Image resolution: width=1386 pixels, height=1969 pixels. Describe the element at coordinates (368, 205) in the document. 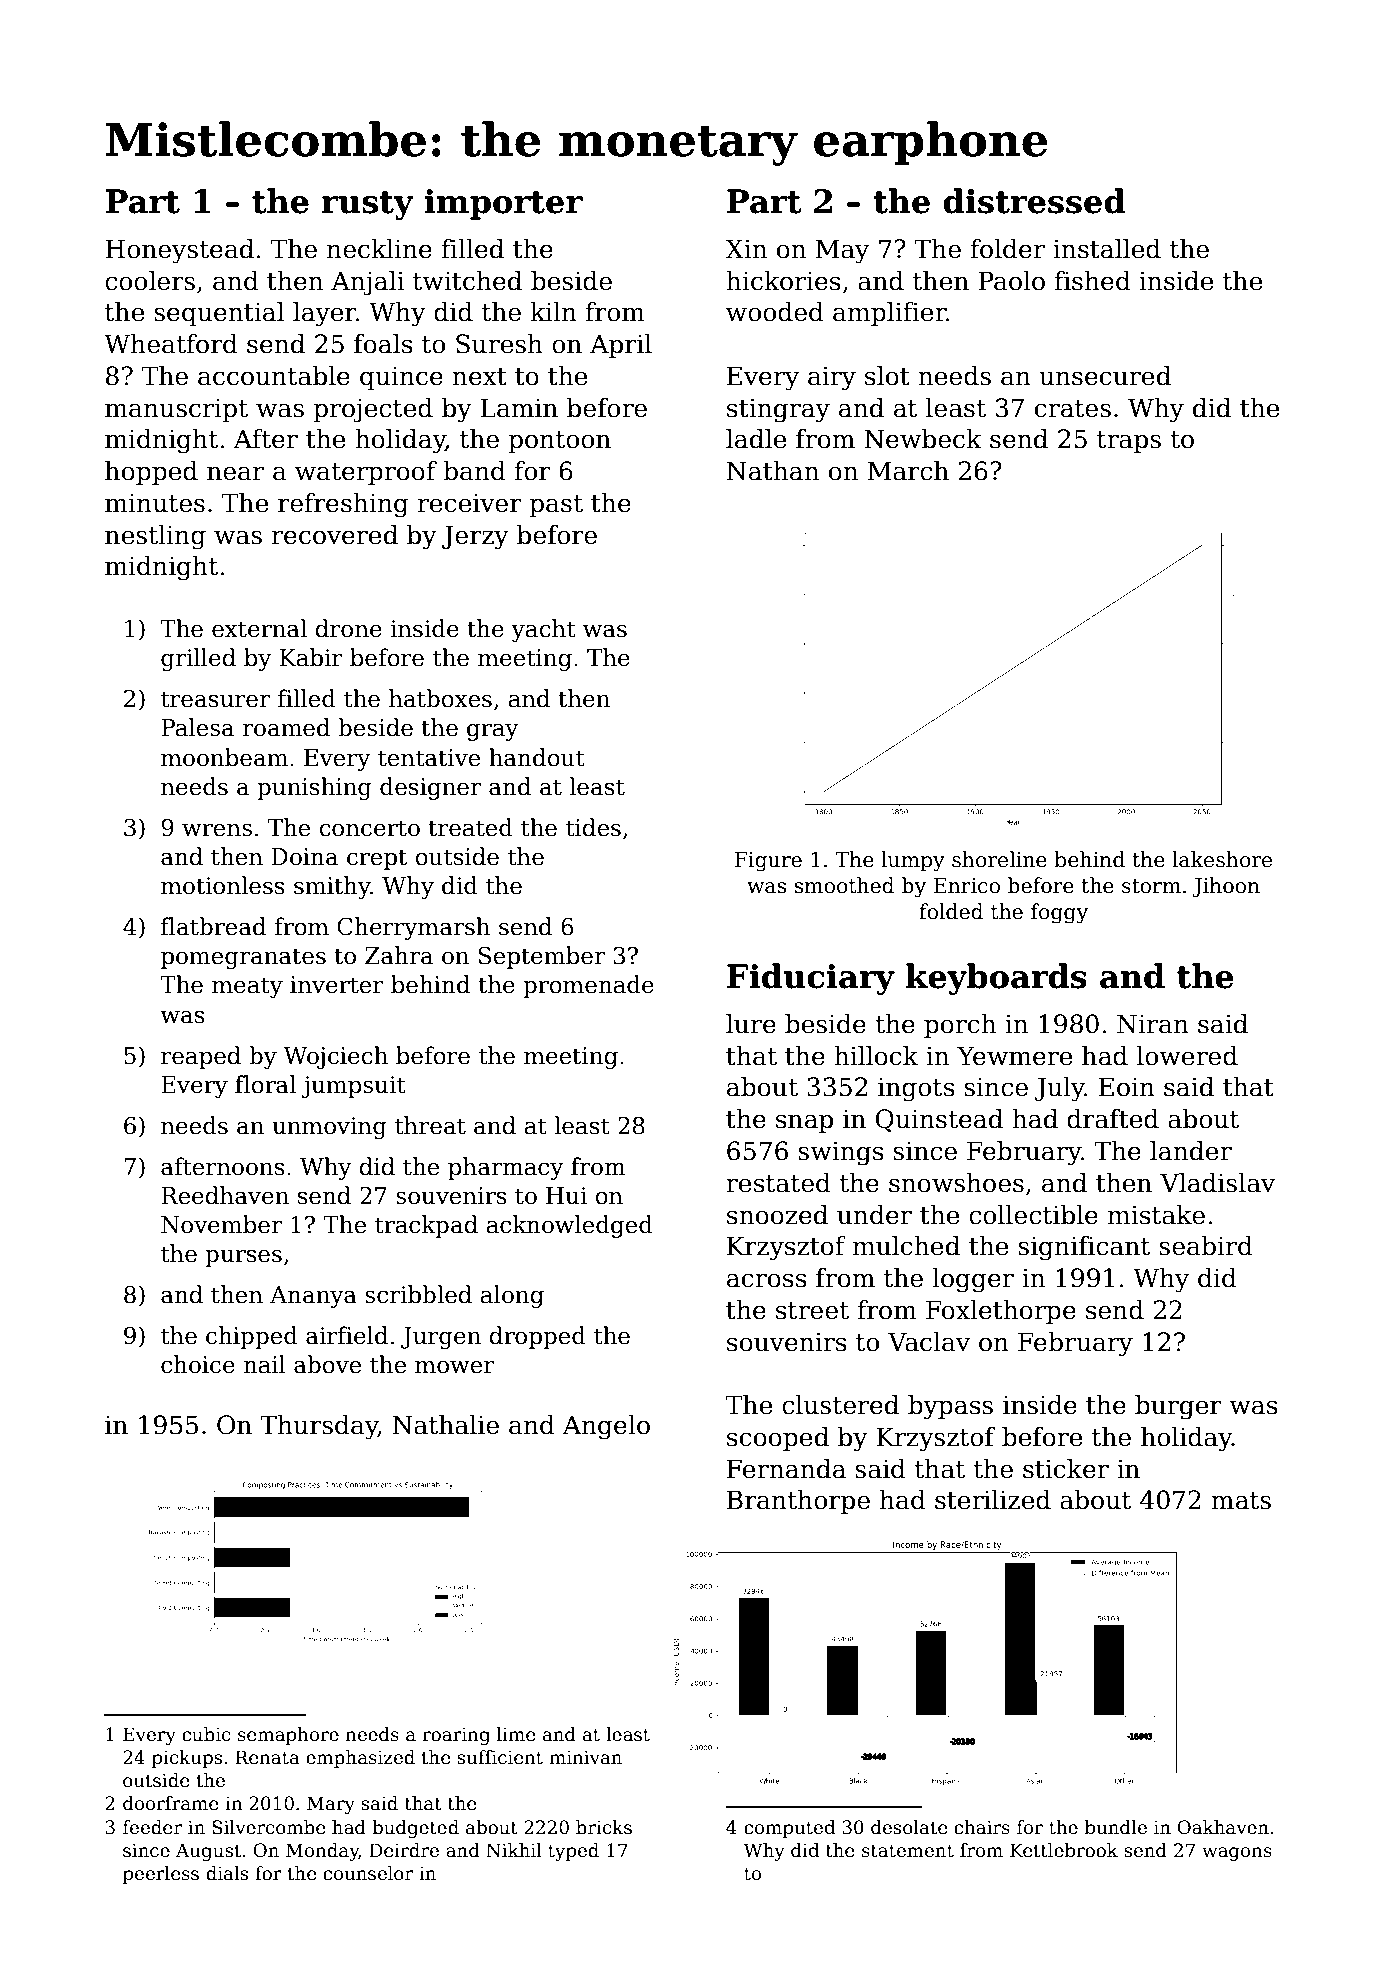

I see `rusty` at that location.
